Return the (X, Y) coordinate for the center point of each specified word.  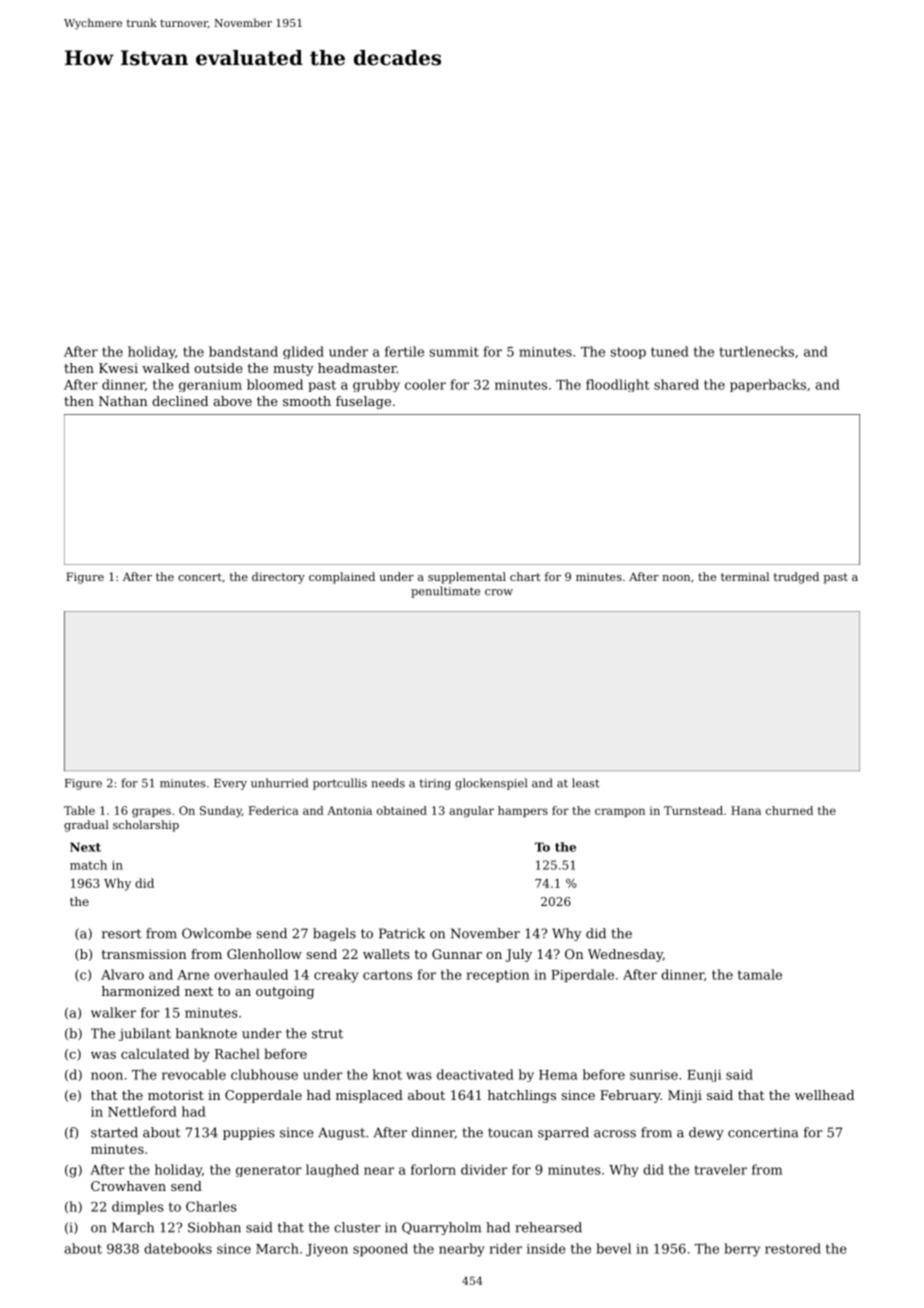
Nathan (123, 401)
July (518, 955)
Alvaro (122, 974)
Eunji (704, 1076)
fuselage (363, 402)
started (114, 1132)
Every (230, 784)
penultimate (445, 592)
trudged (796, 578)
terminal (745, 576)
